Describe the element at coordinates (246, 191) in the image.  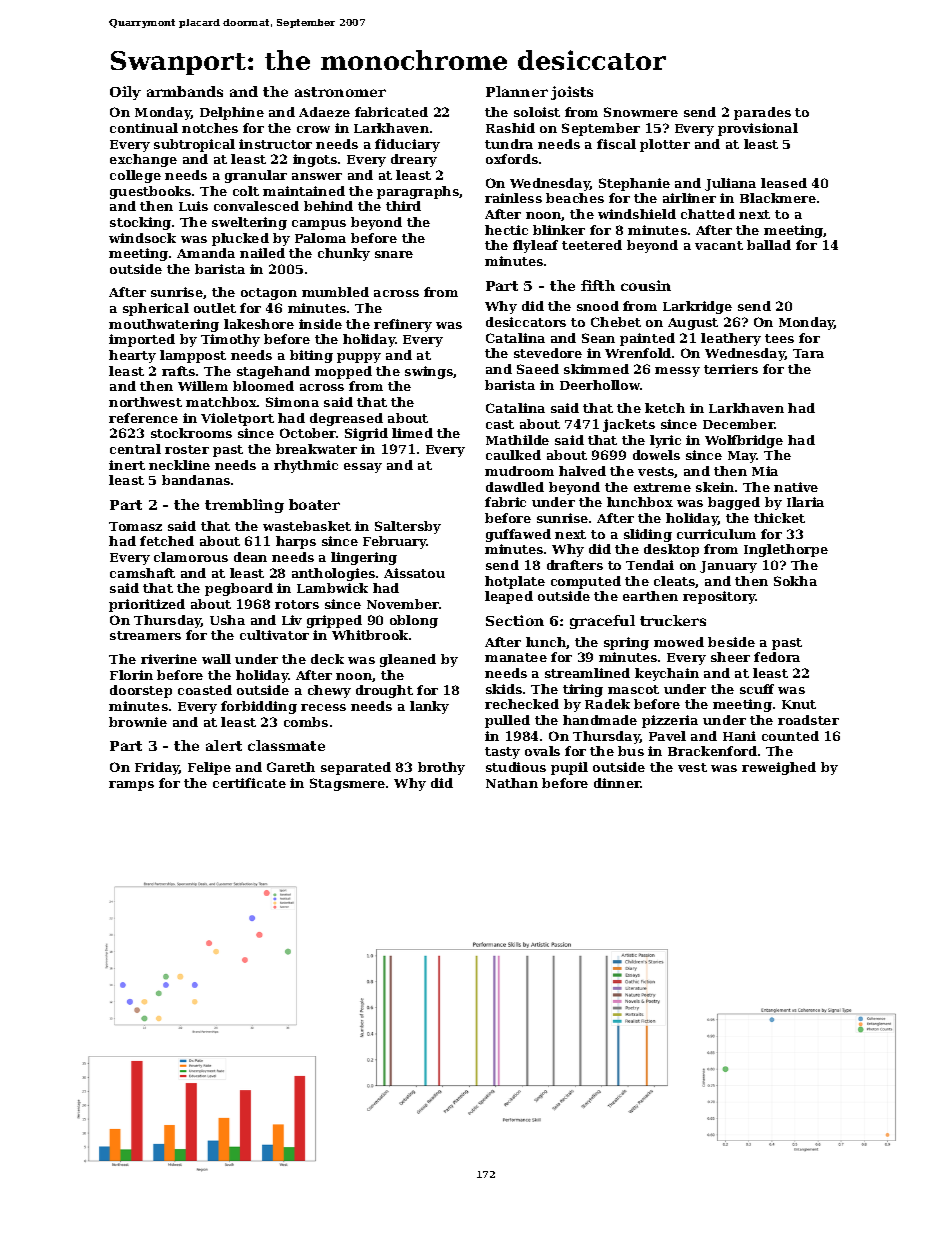
I see `colt` at that location.
